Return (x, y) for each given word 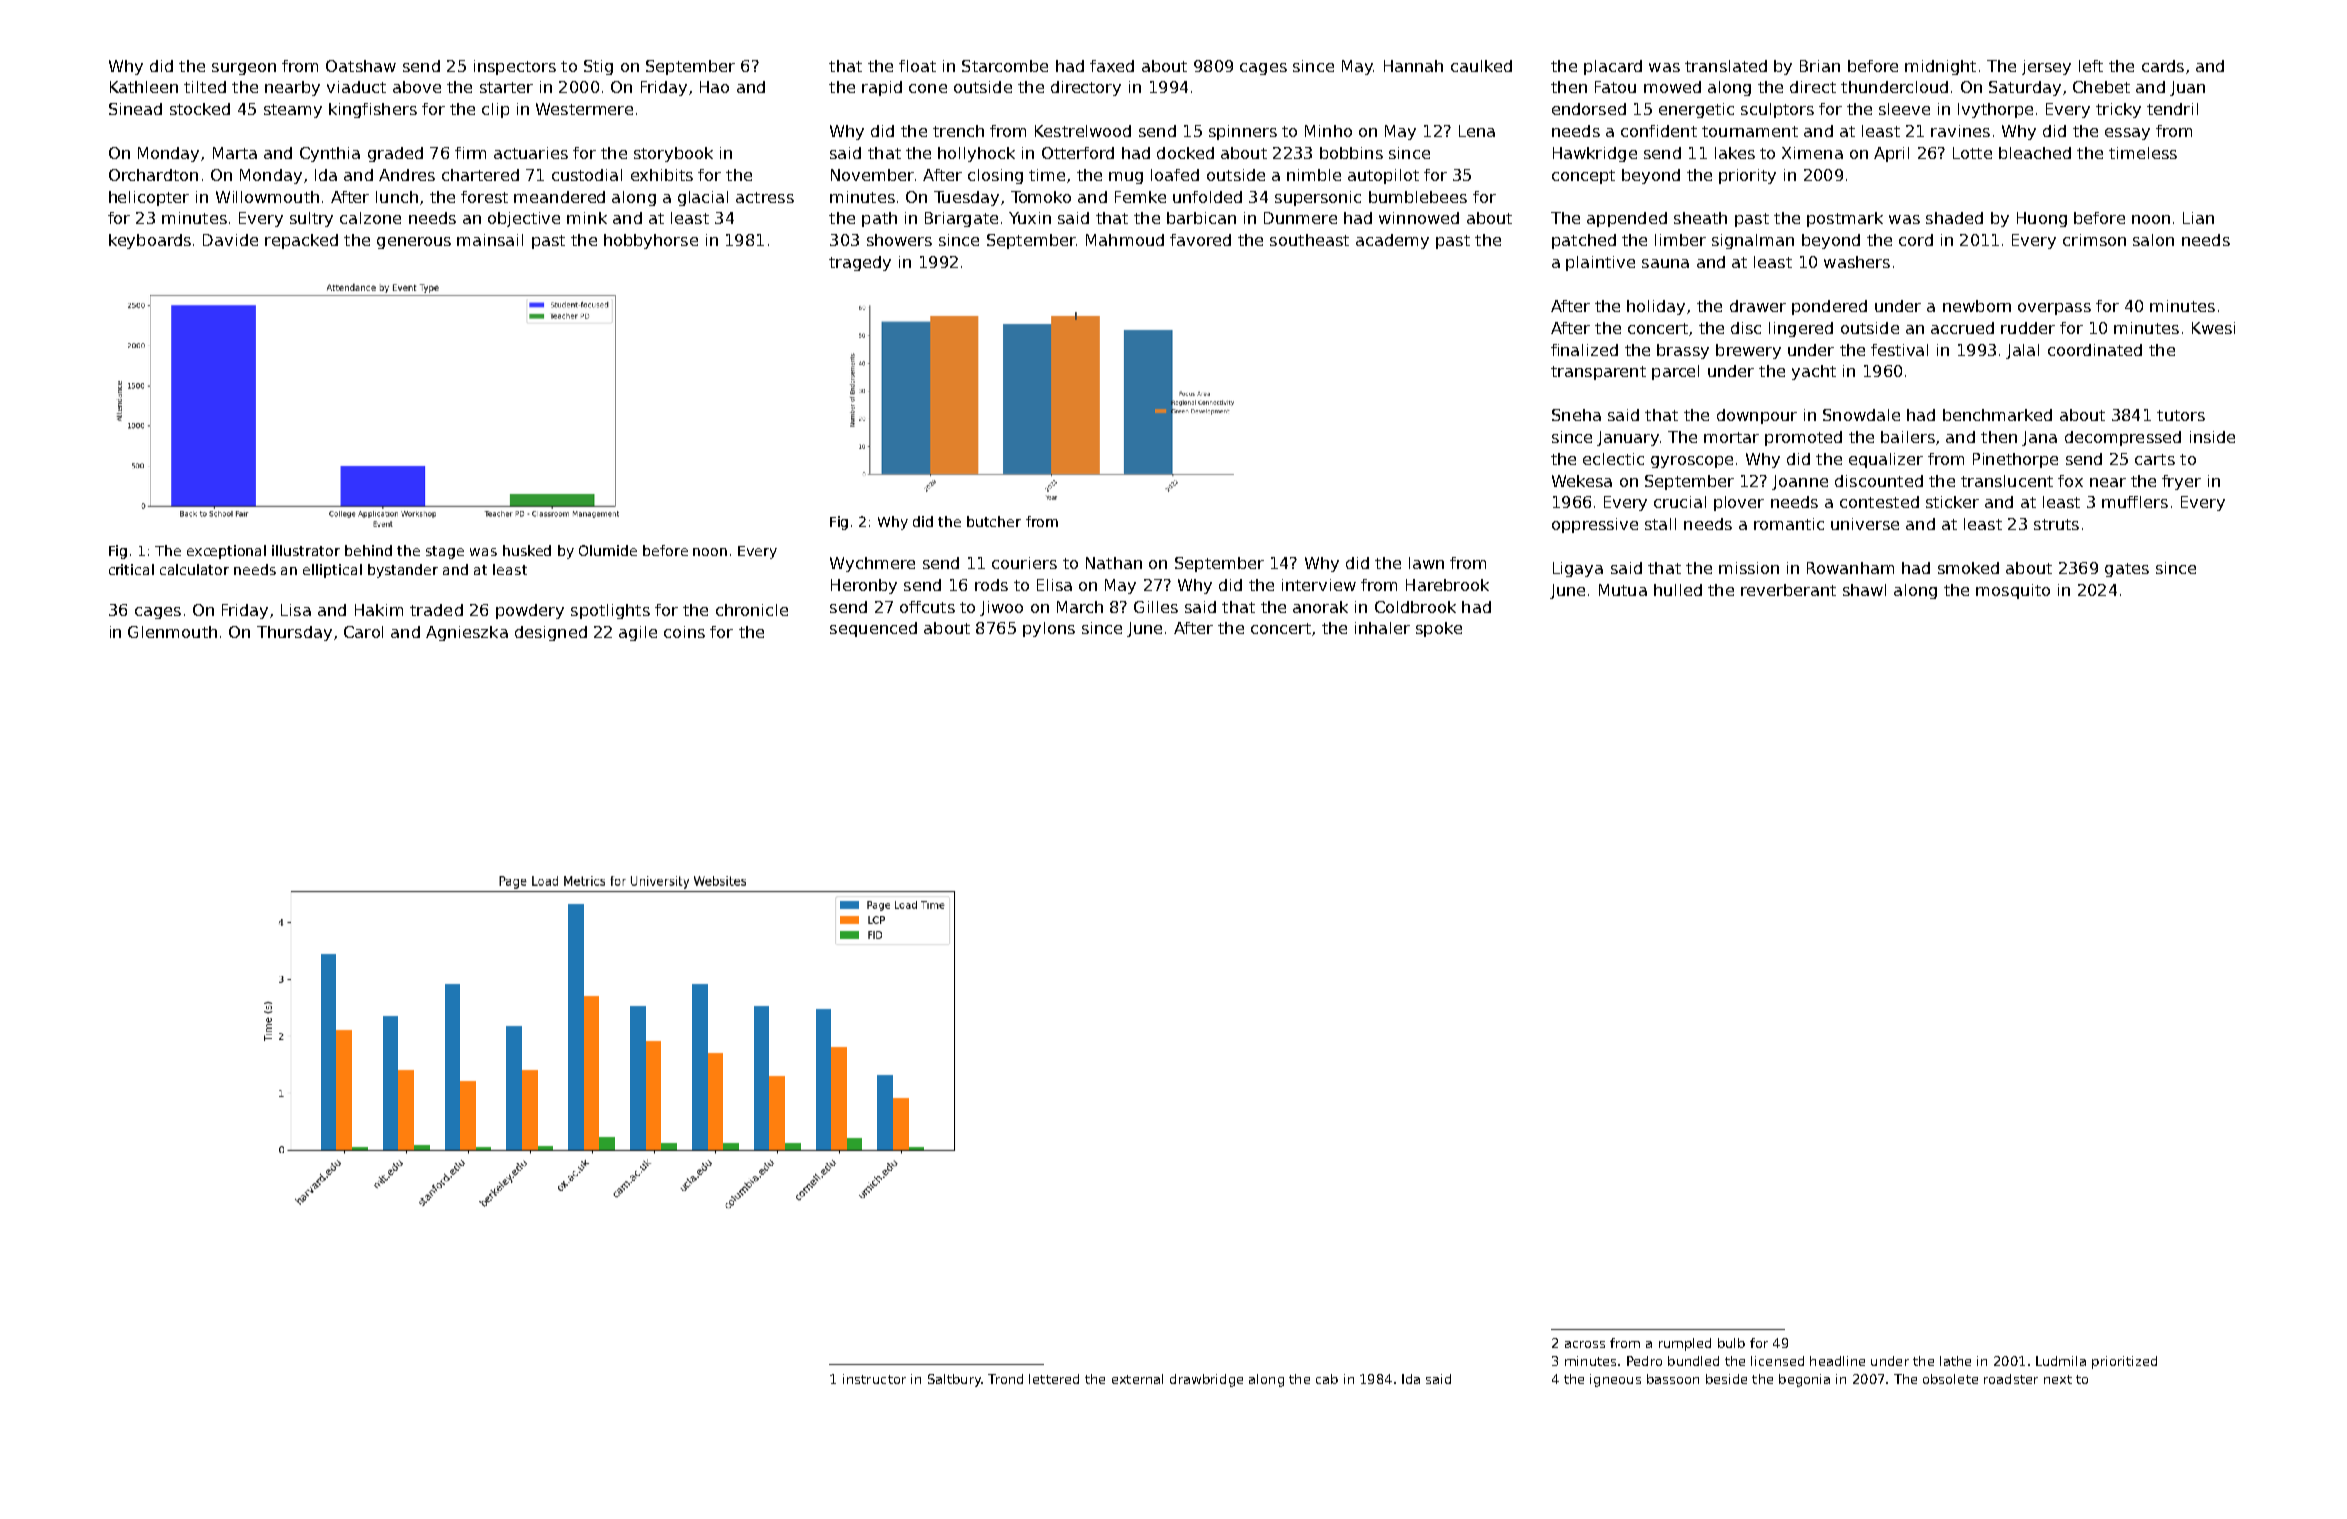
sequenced (873, 629)
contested (1879, 502)
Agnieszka (467, 633)
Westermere (584, 109)
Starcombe (1005, 66)
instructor (874, 1379)
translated (1726, 66)
